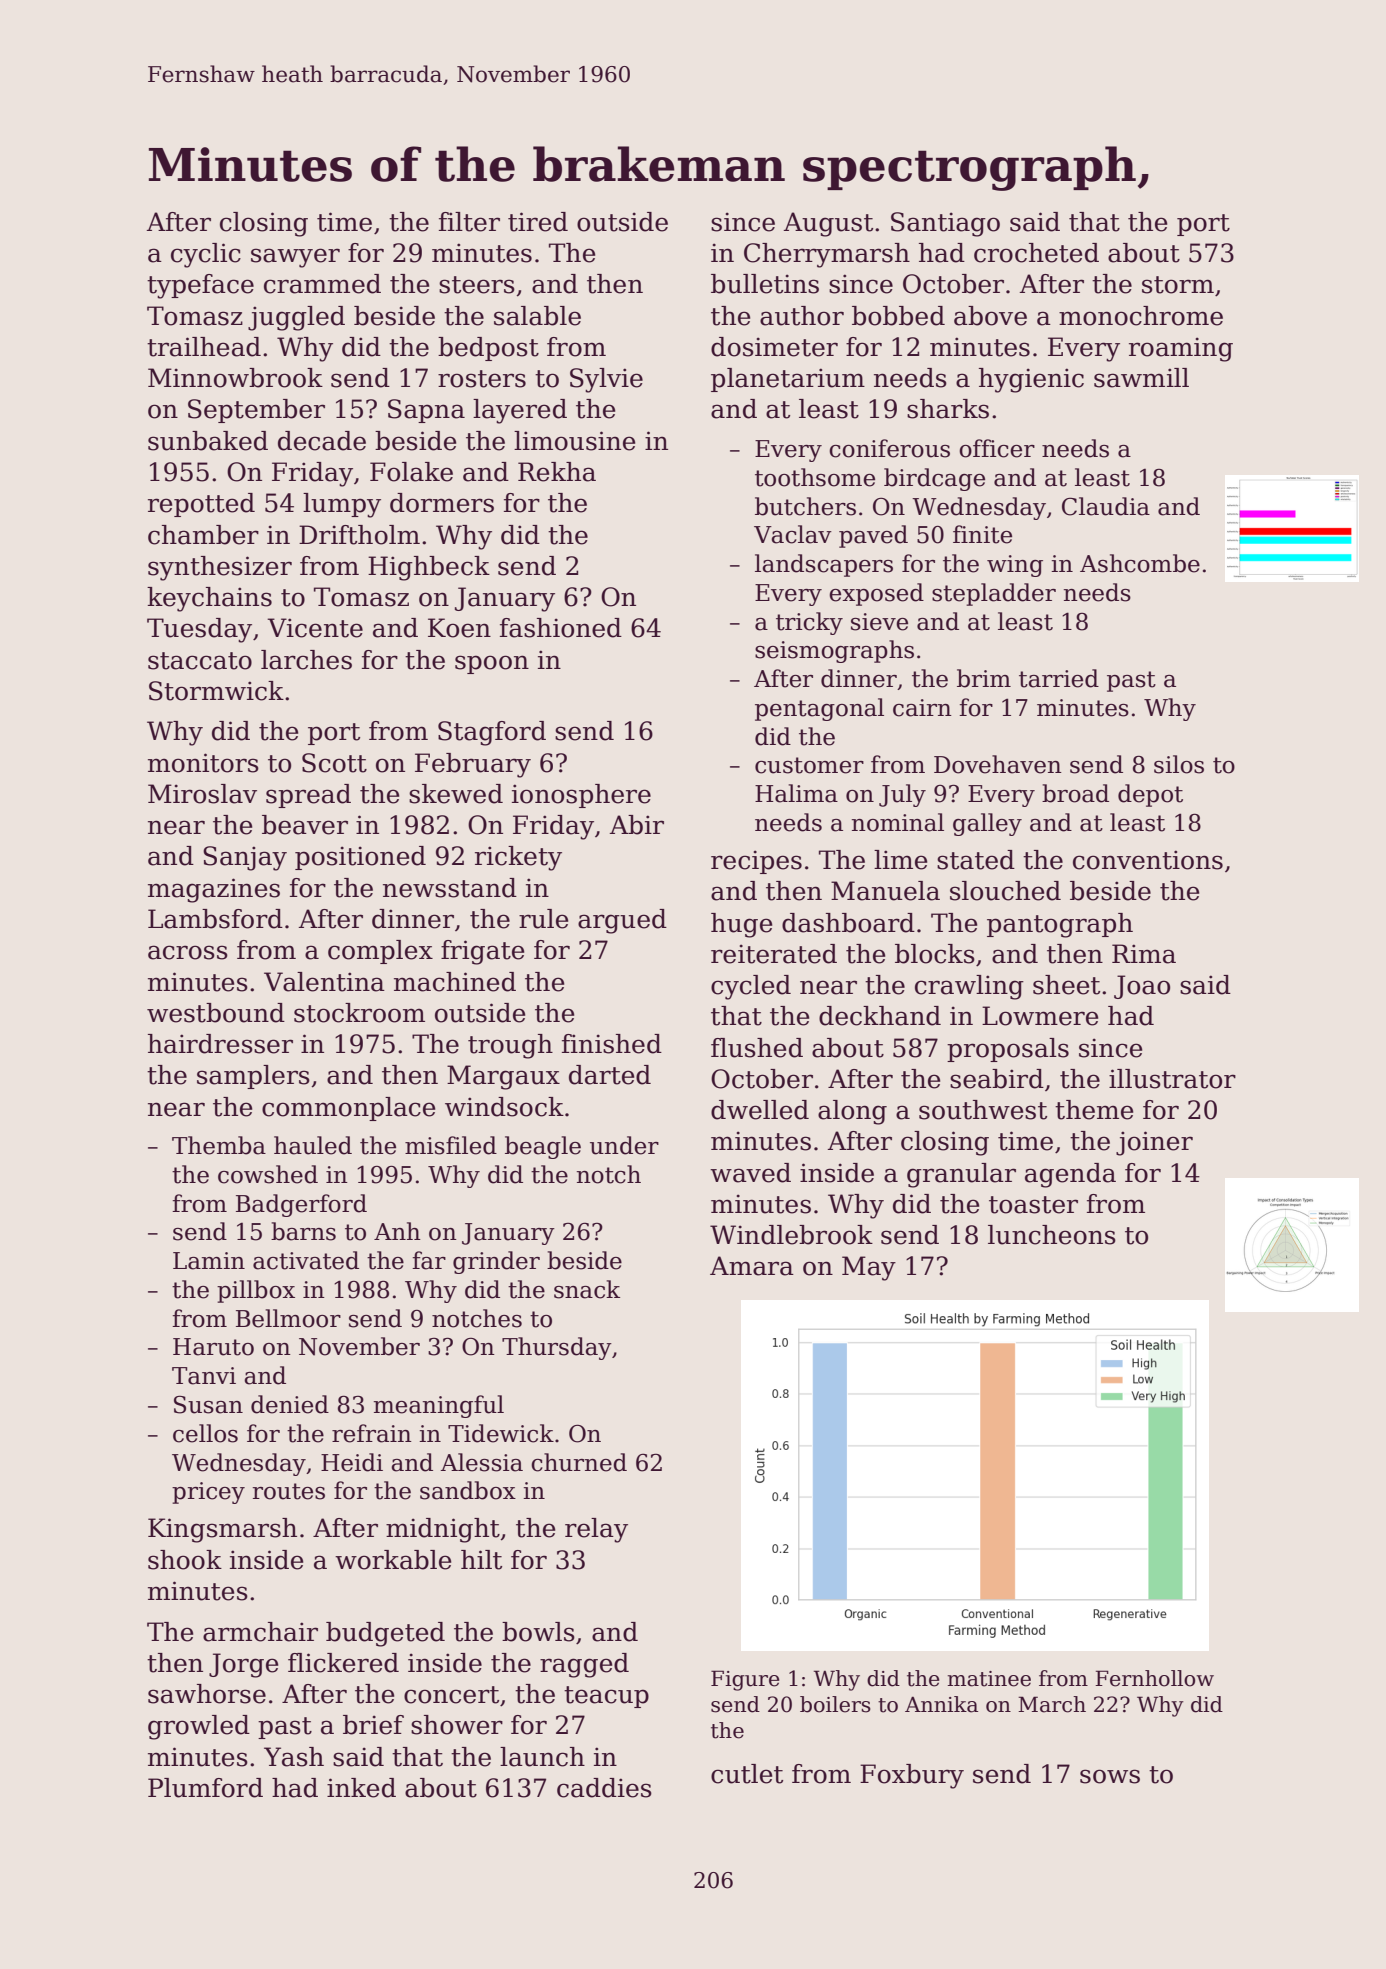 The image size is (1386, 1969). Describe the element at coordinates (451, 1145) in the screenshot. I see `misfiled` at that location.
